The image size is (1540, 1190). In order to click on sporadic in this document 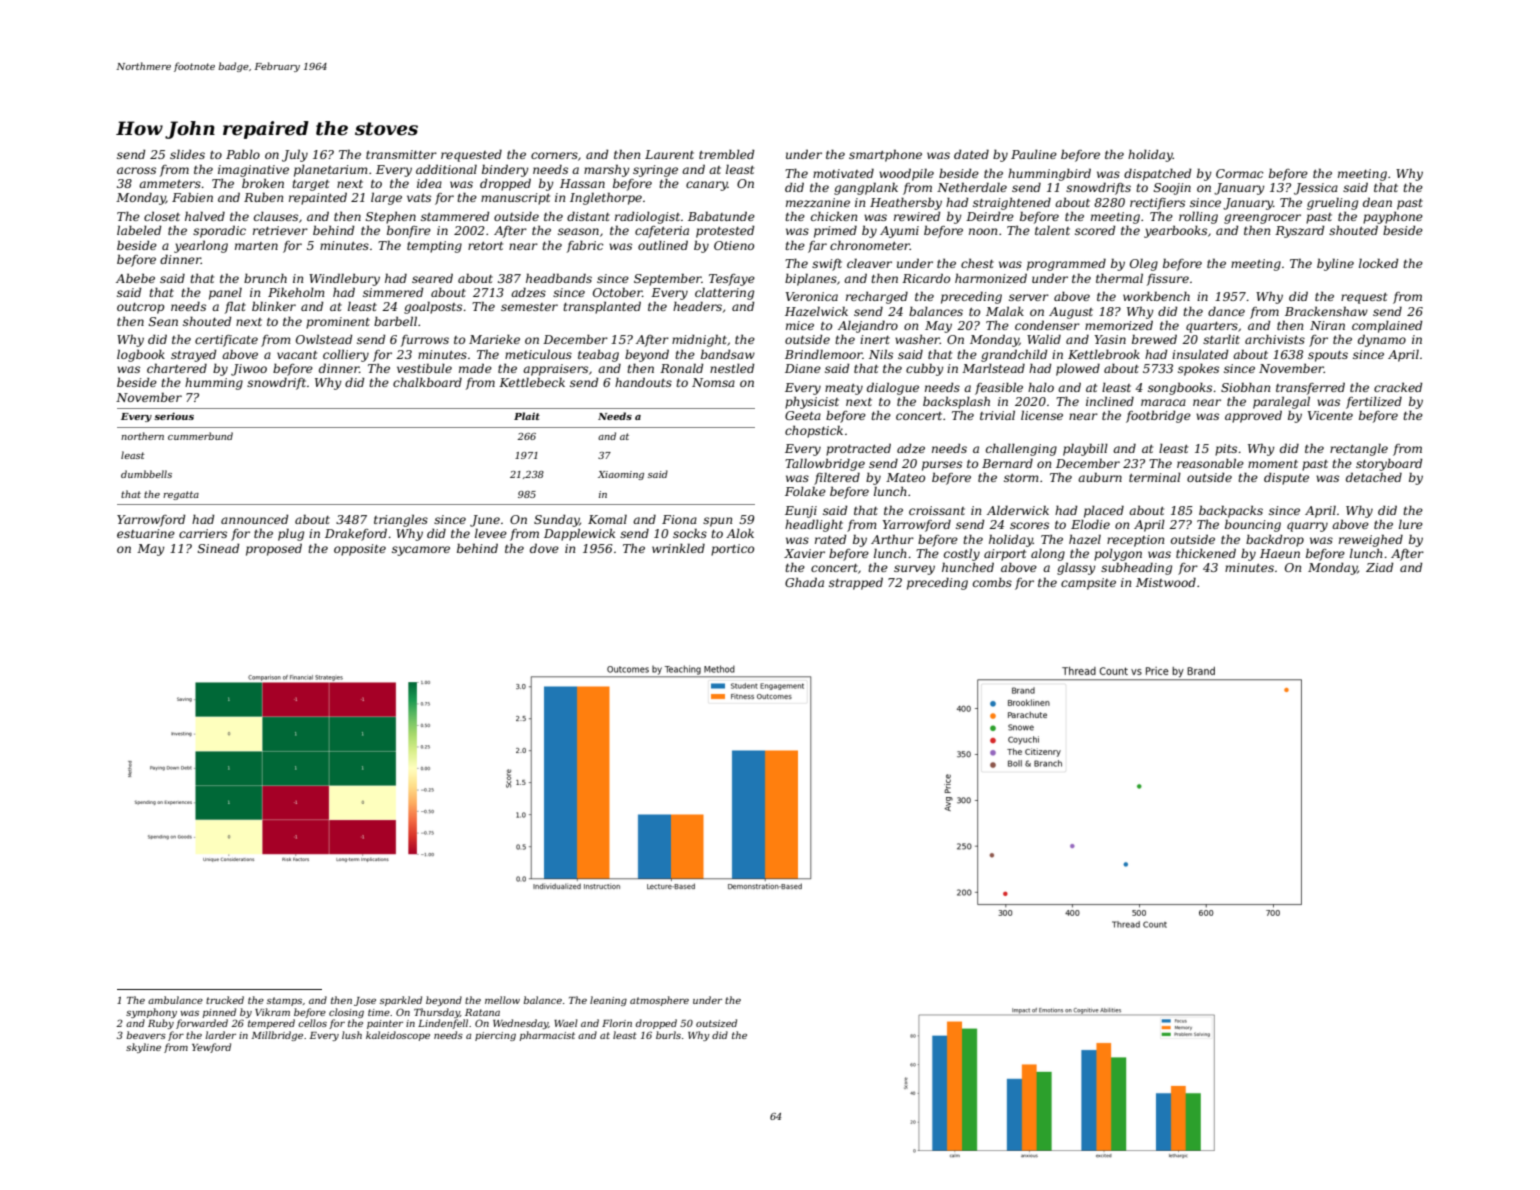, I will do `click(219, 231)`.
